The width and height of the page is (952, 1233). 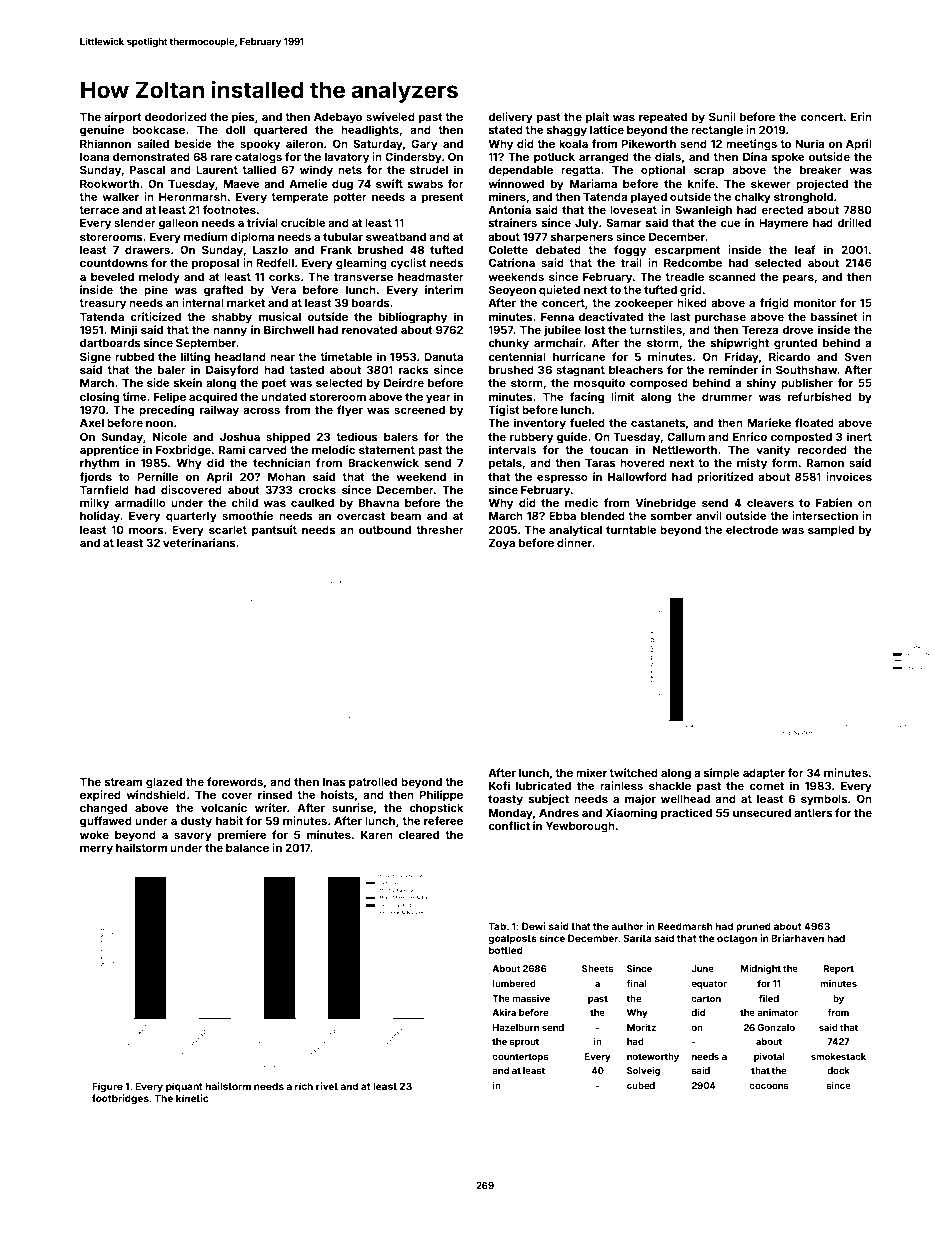 I want to click on Ioana, so click(x=95, y=157).
